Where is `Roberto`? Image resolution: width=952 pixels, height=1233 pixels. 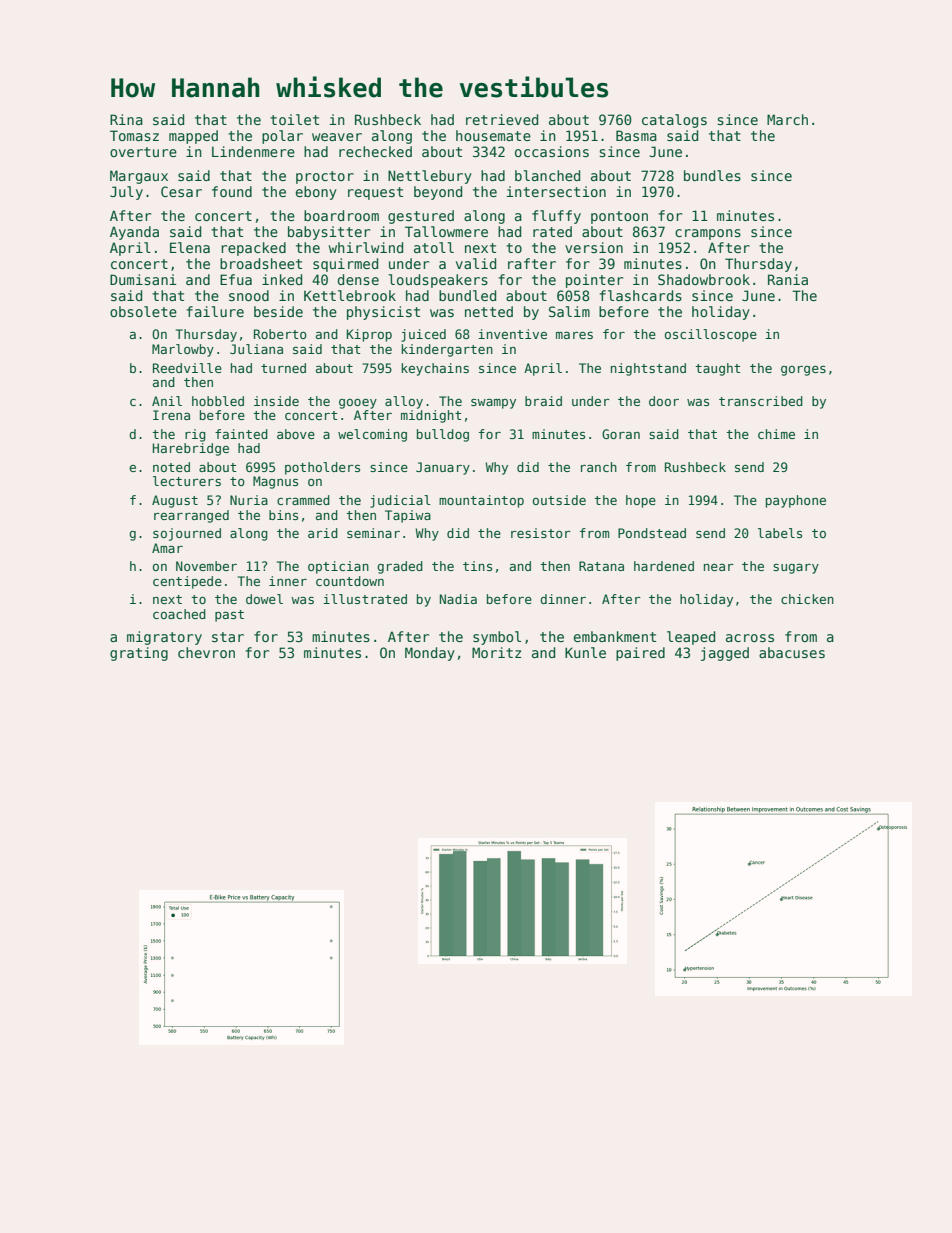 Roberto is located at coordinates (280, 334).
